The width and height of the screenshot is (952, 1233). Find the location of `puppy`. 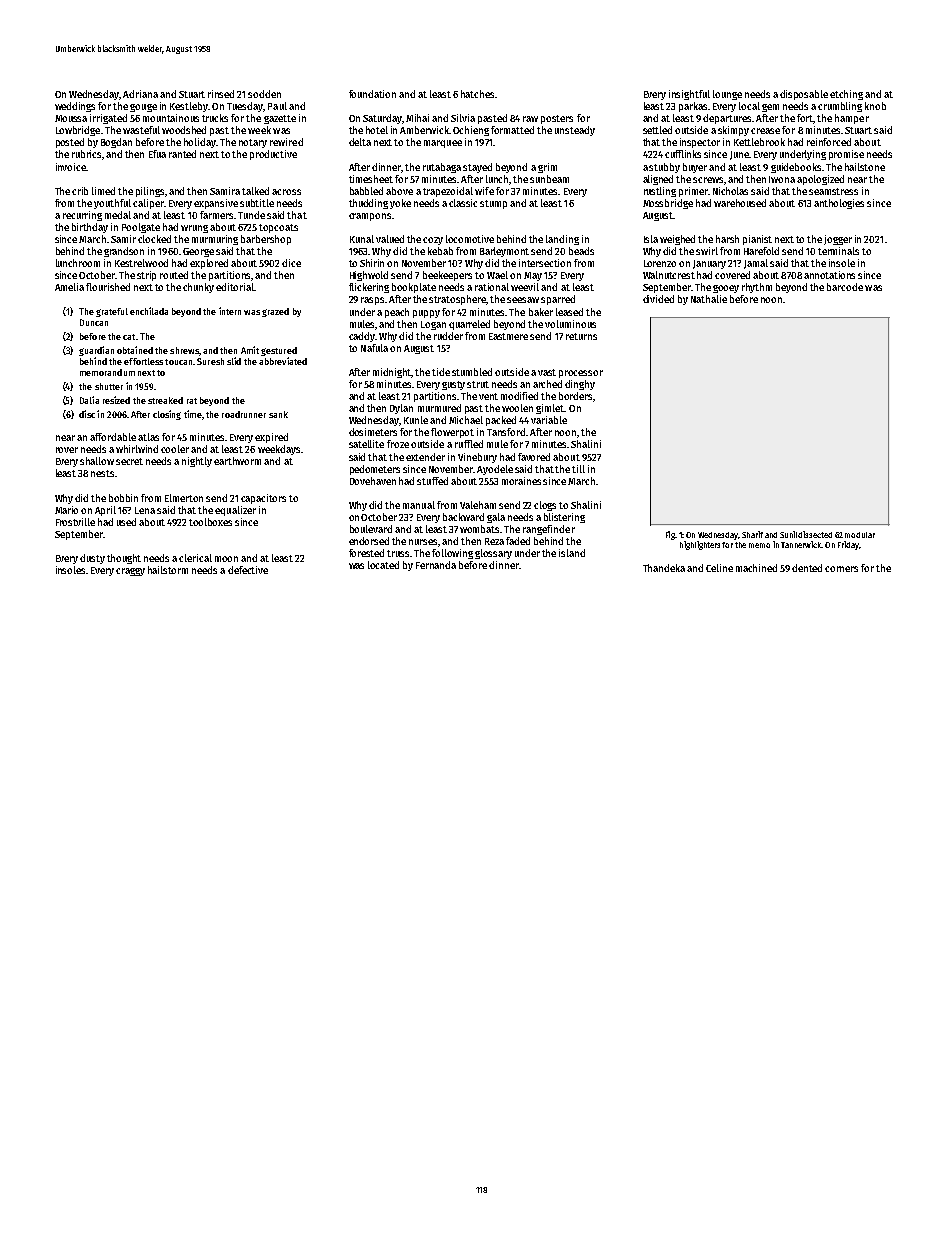

puppy is located at coordinates (426, 314).
